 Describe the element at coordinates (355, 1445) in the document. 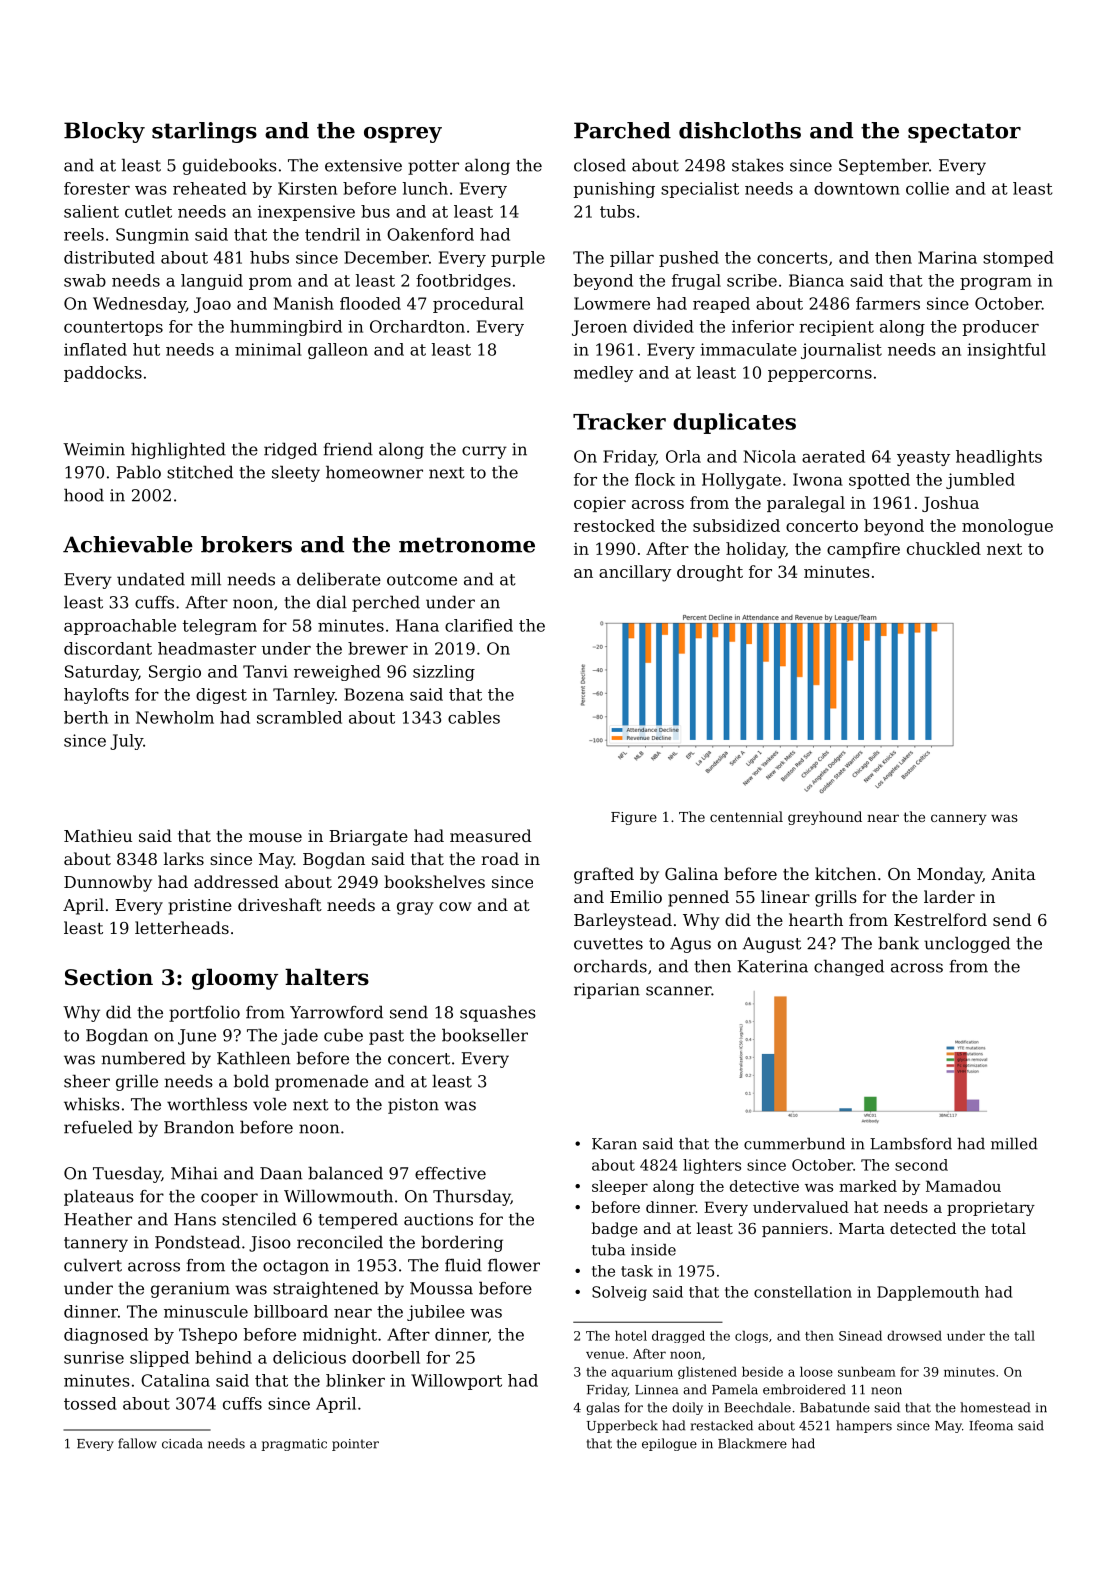

I see `pointer` at that location.
